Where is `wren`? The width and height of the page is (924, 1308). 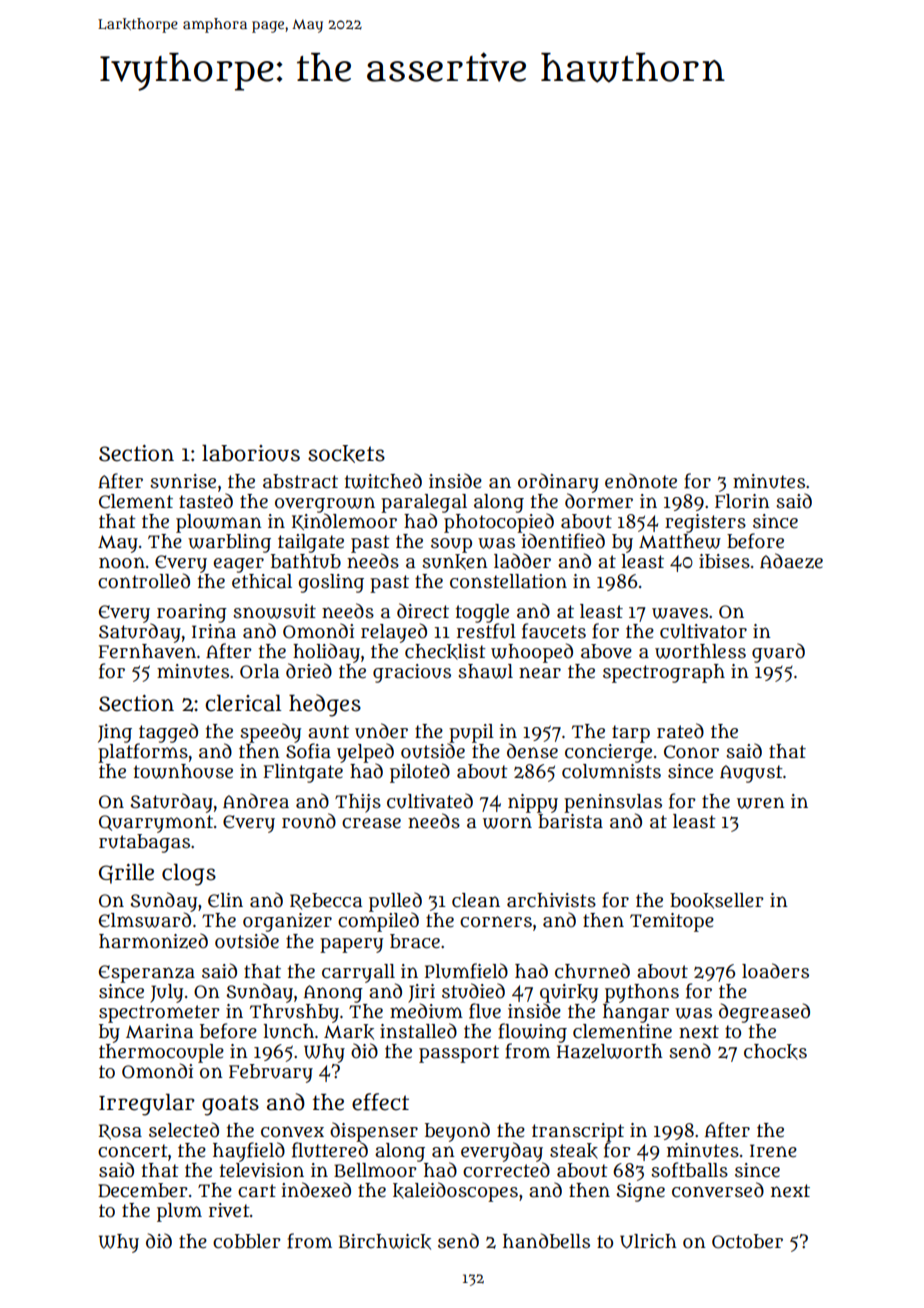 wren is located at coordinates (761, 803).
